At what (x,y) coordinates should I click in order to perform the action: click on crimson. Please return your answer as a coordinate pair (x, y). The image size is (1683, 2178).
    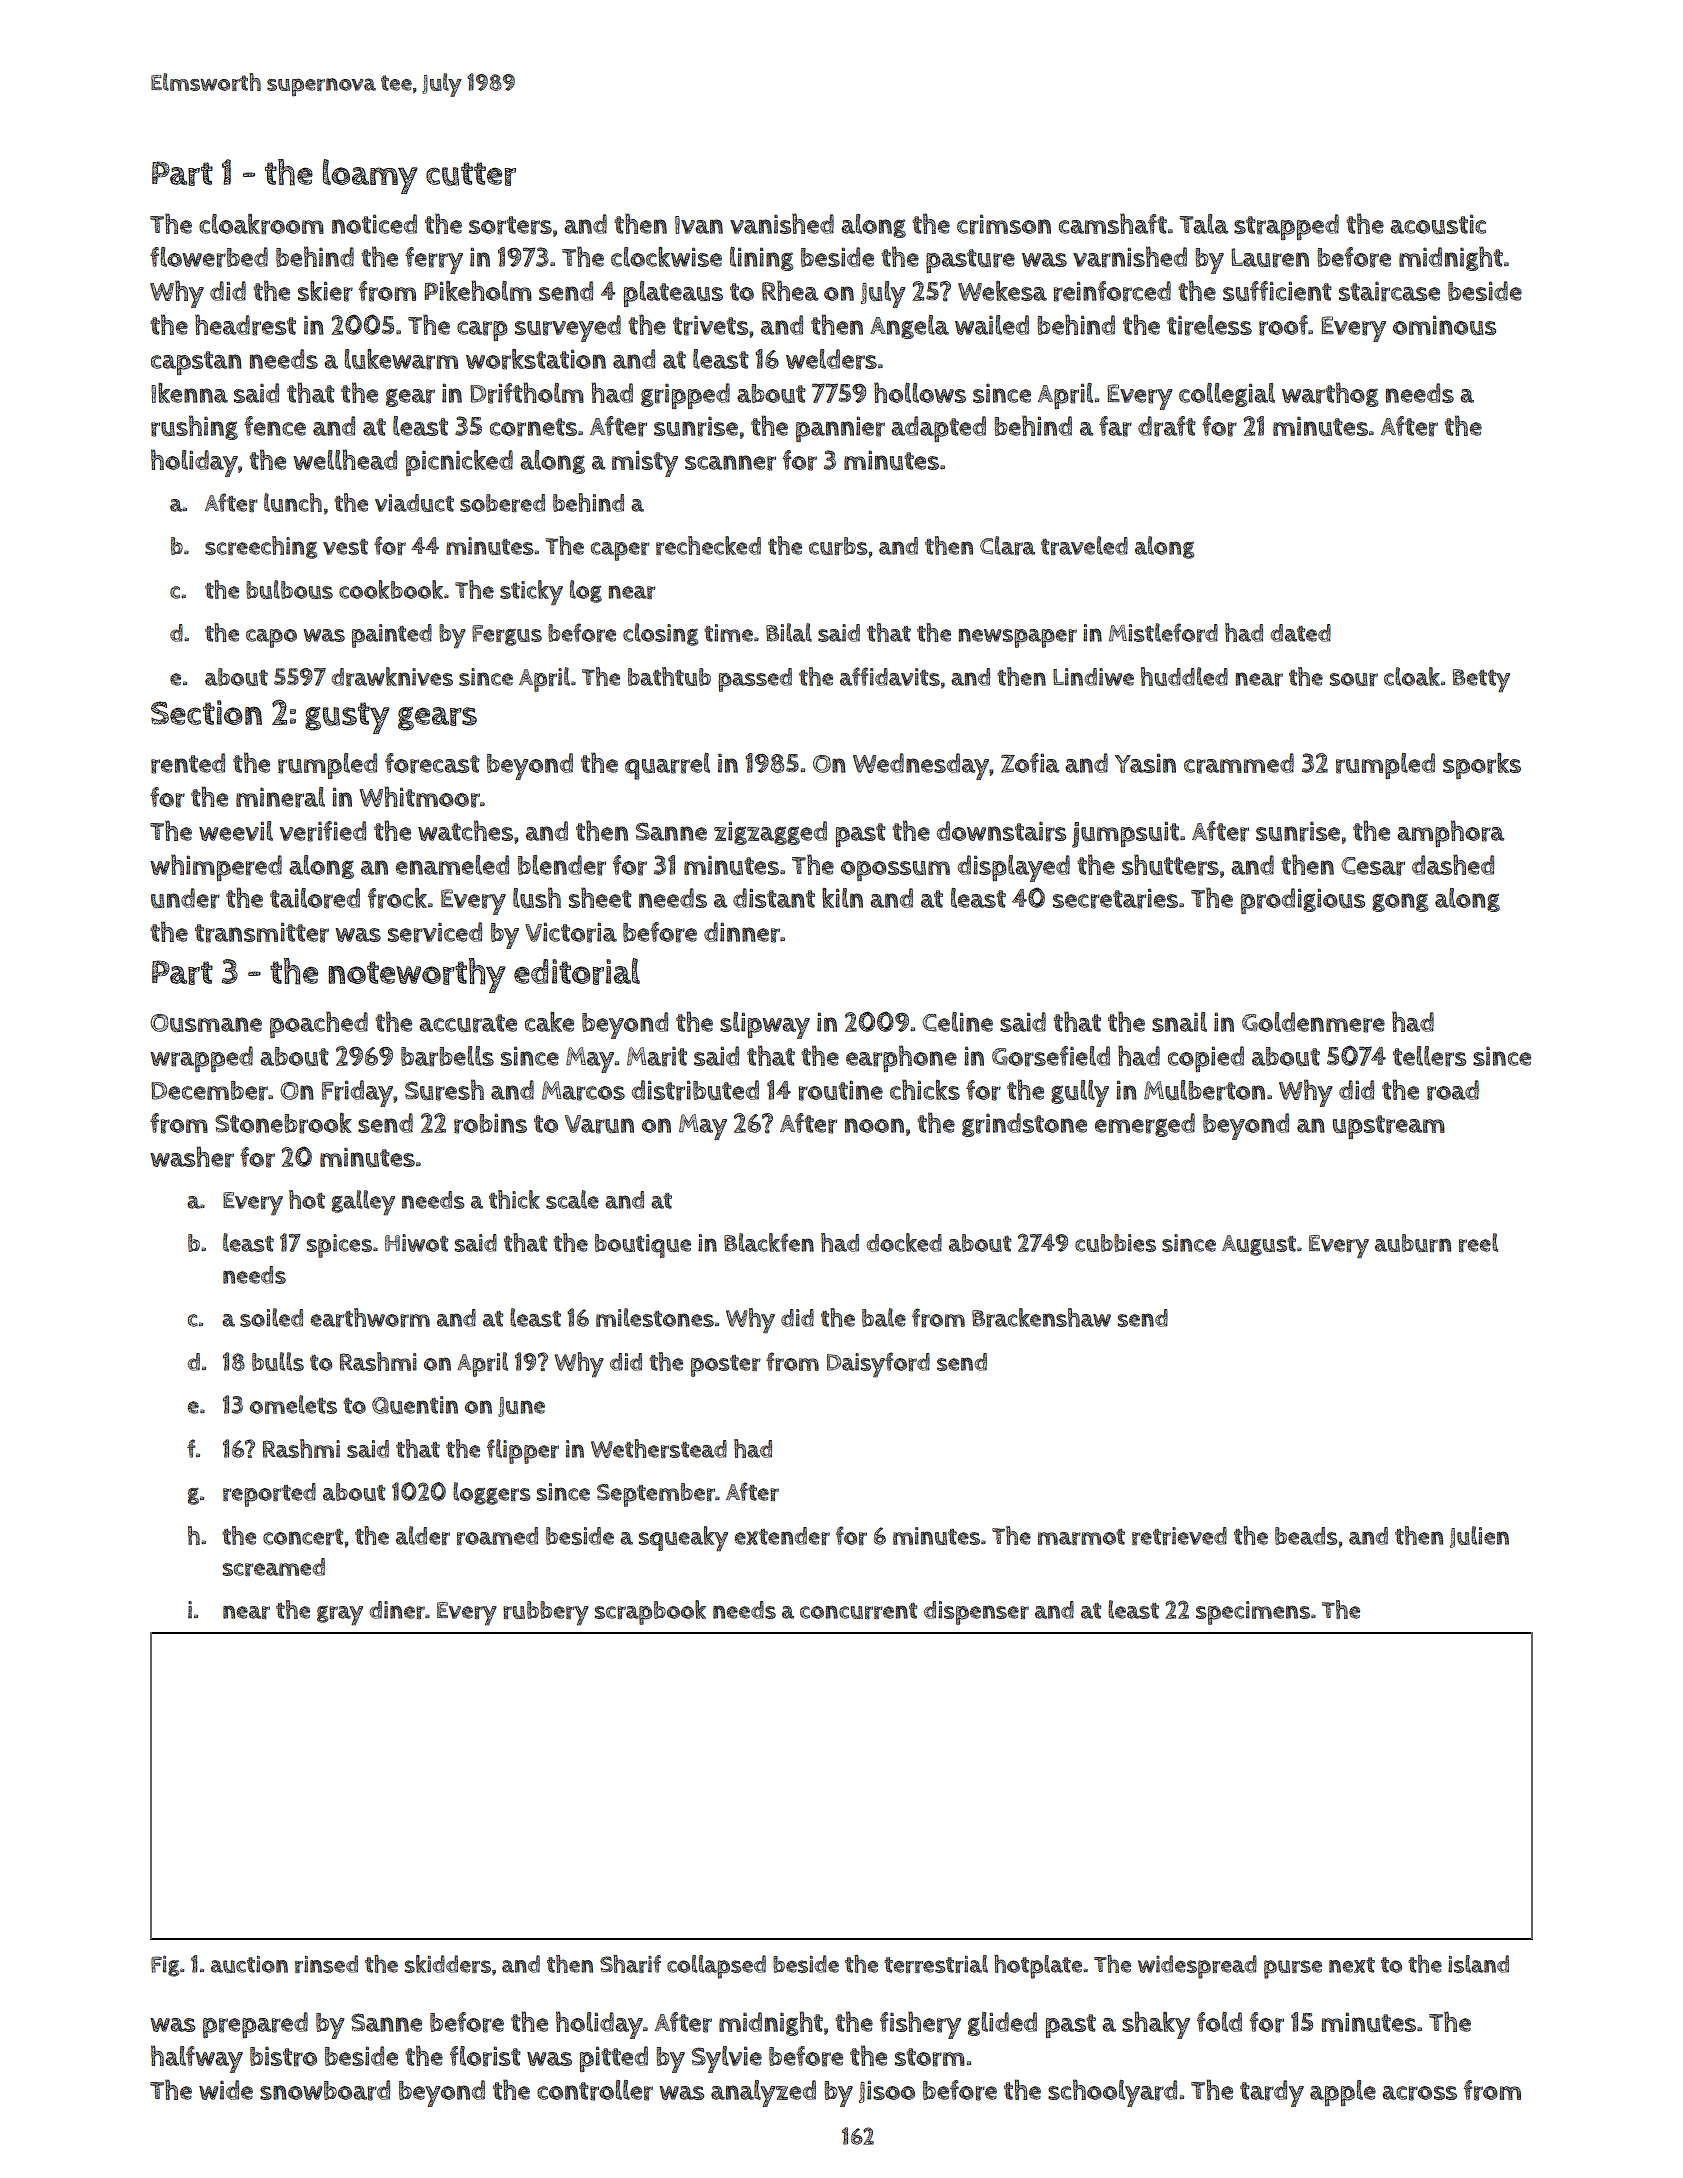
    Looking at the image, I should click on (1004, 224).
